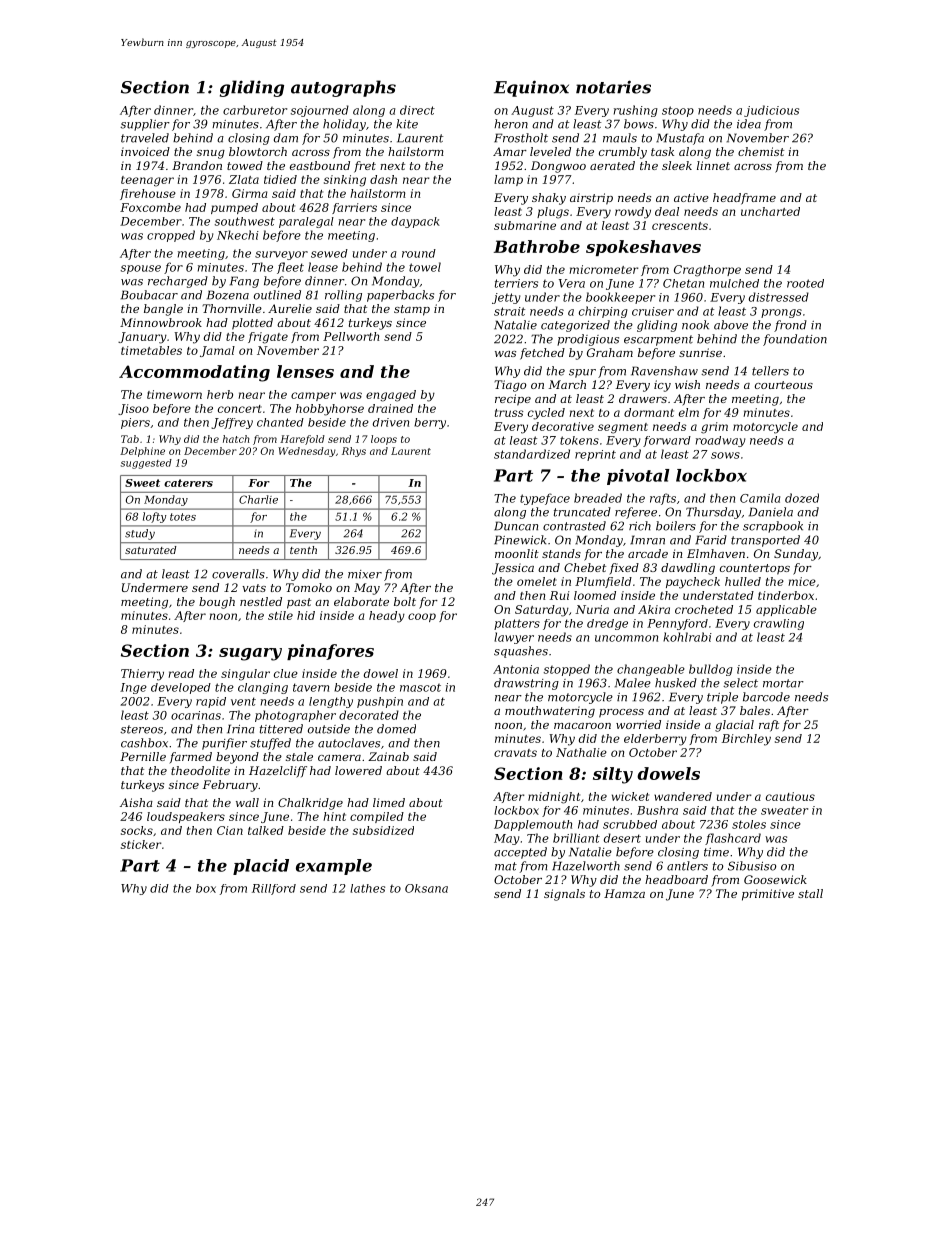 Image resolution: width=952 pixels, height=1233 pixels. What do you see at coordinates (531, 88) in the image?
I see `Equinox` at bounding box center [531, 88].
